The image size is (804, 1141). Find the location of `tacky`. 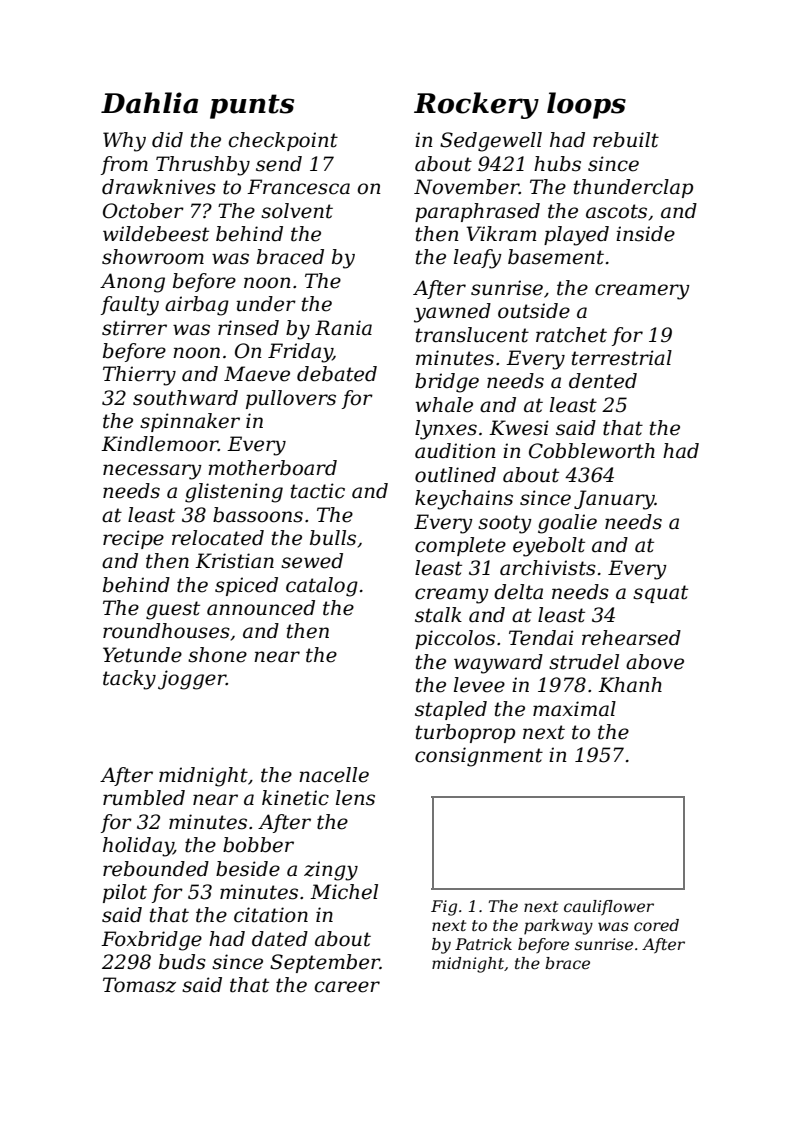

tacky is located at coordinates (129, 680).
